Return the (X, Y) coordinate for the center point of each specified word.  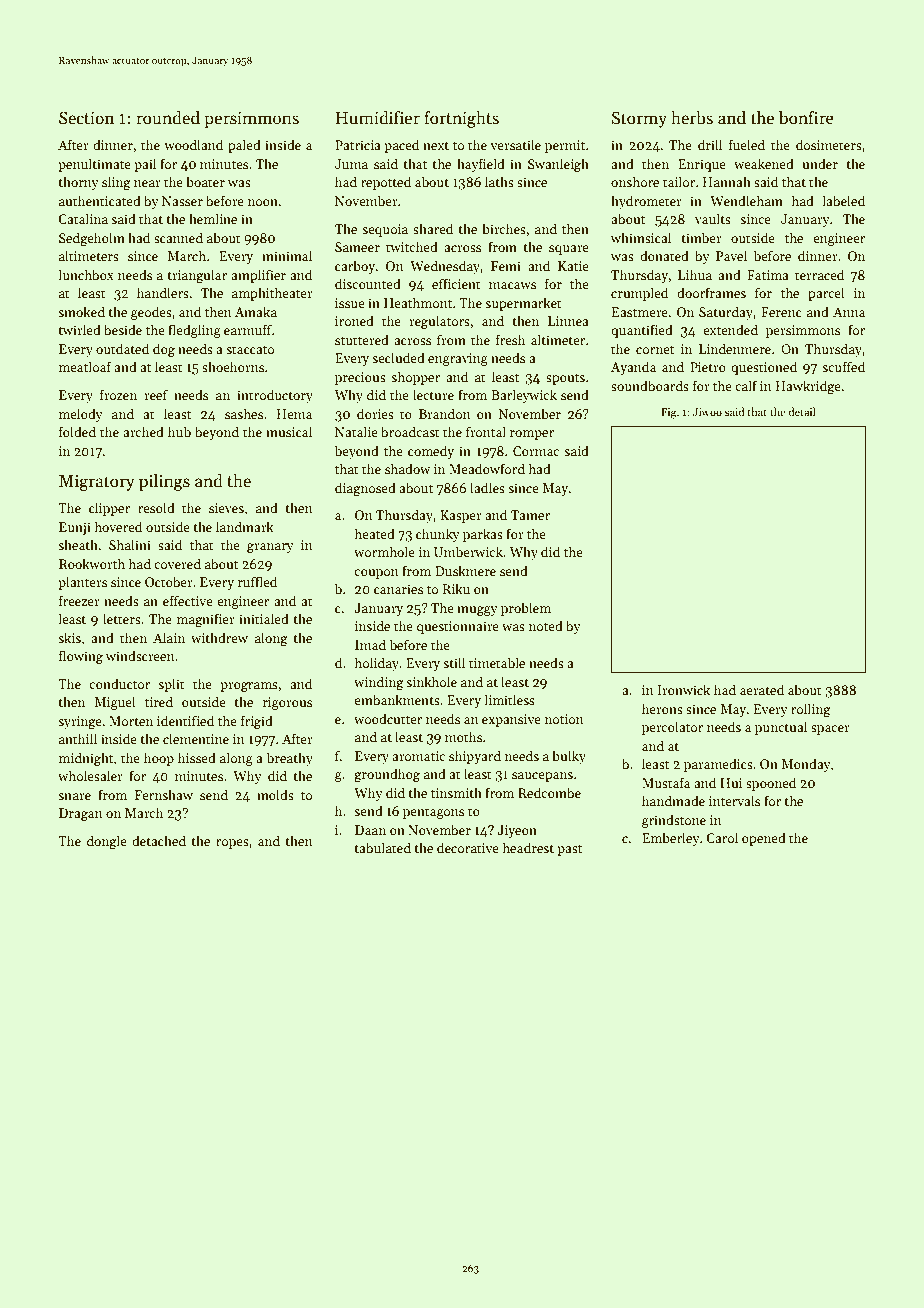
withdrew (219, 637)
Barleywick (524, 396)
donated (664, 255)
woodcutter (388, 718)
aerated (762, 689)
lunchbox (86, 274)
